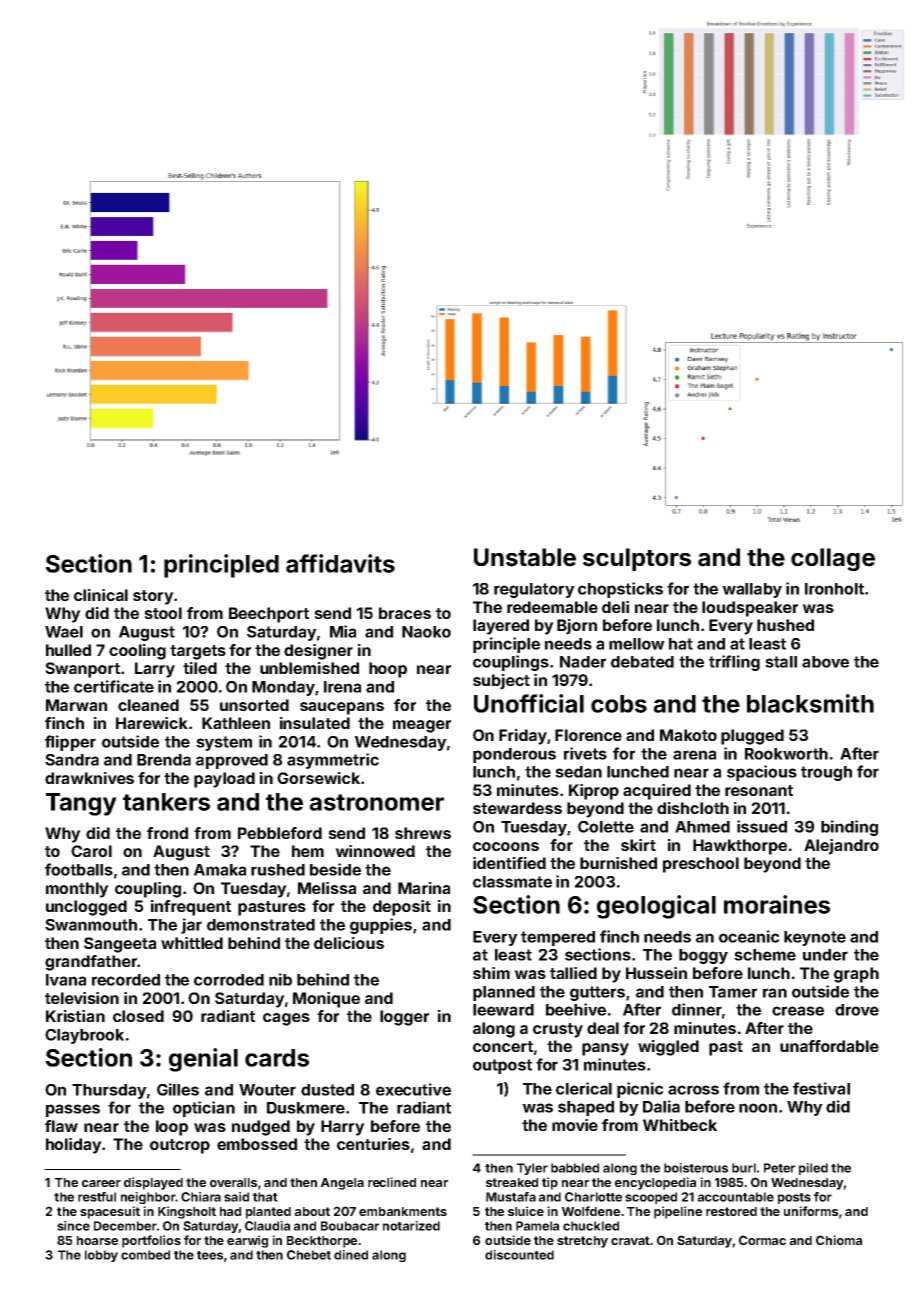 Image resolution: width=924 pixels, height=1308 pixels. Describe the element at coordinates (833, 559) in the screenshot. I see `collage` at that location.
